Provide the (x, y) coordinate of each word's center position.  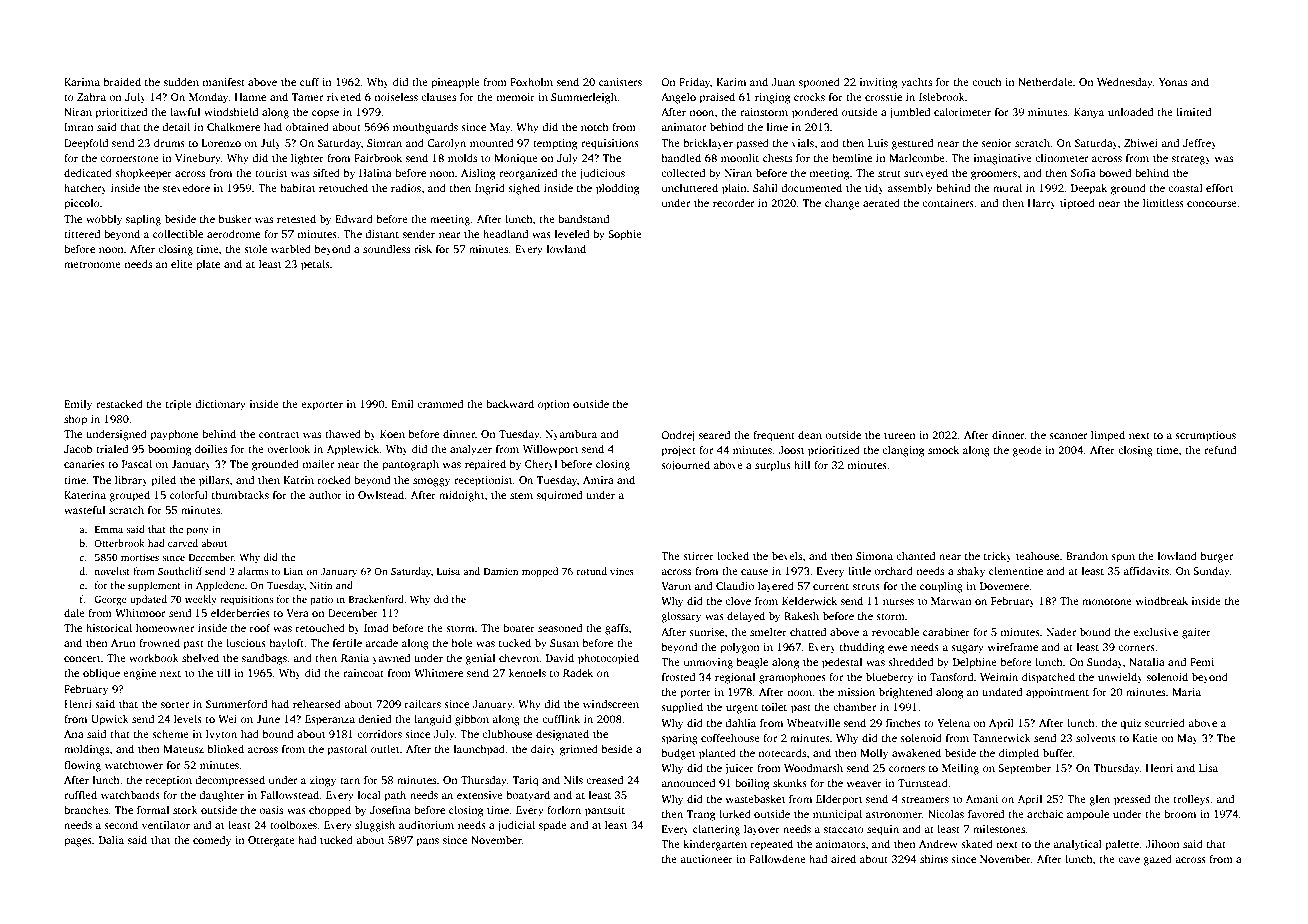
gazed (1157, 860)
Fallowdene (777, 858)
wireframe (1012, 647)
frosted (678, 676)
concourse (1212, 204)
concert (82, 658)
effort (1219, 187)
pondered (815, 113)
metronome (92, 264)
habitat (297, 188)
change (842, 204)
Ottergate (271, 841)
